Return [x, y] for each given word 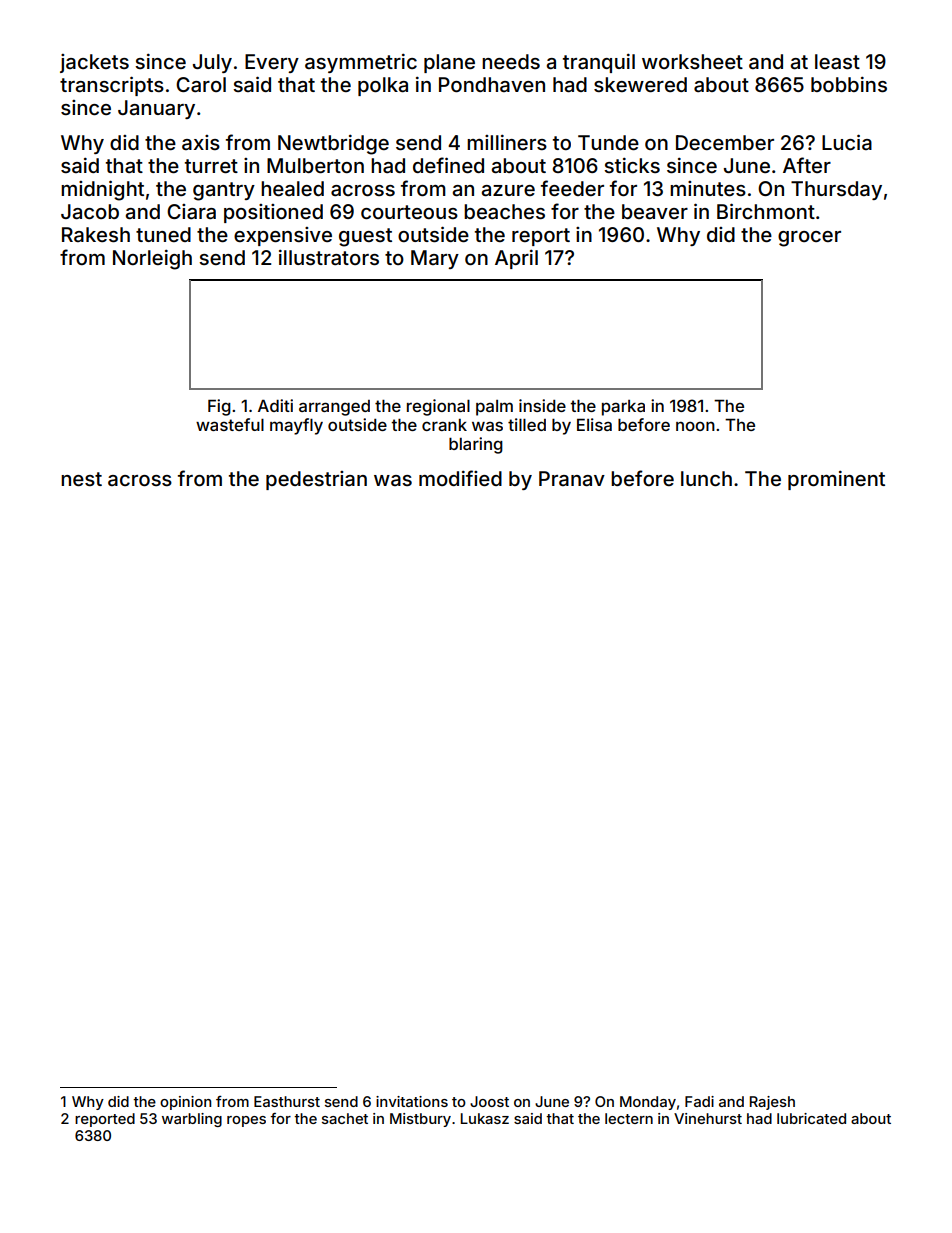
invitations [412, 1101]
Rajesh [772, 1103]
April [516, 259]
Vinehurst [708, 1118]
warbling [192, 1120]
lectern [629, 1118]
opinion [185, 1103]
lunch [706, 478]
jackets [94, 63]
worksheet [692, 61]
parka [623, 408]
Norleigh [152, 260]
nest [81, 479]
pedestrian [316, 480]
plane [449, 63]
